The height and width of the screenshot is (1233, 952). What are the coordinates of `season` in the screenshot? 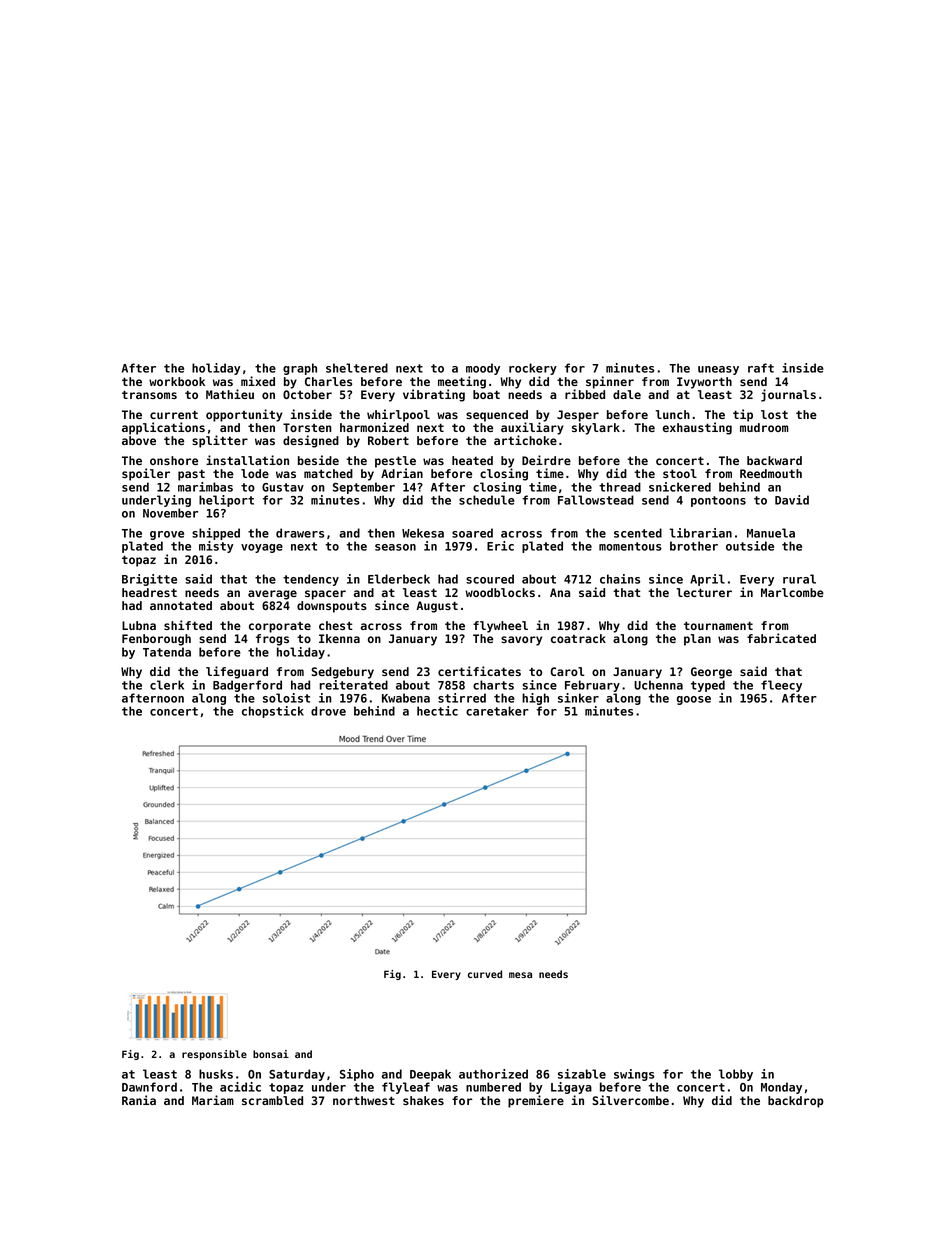 It's located at (395, 547).
